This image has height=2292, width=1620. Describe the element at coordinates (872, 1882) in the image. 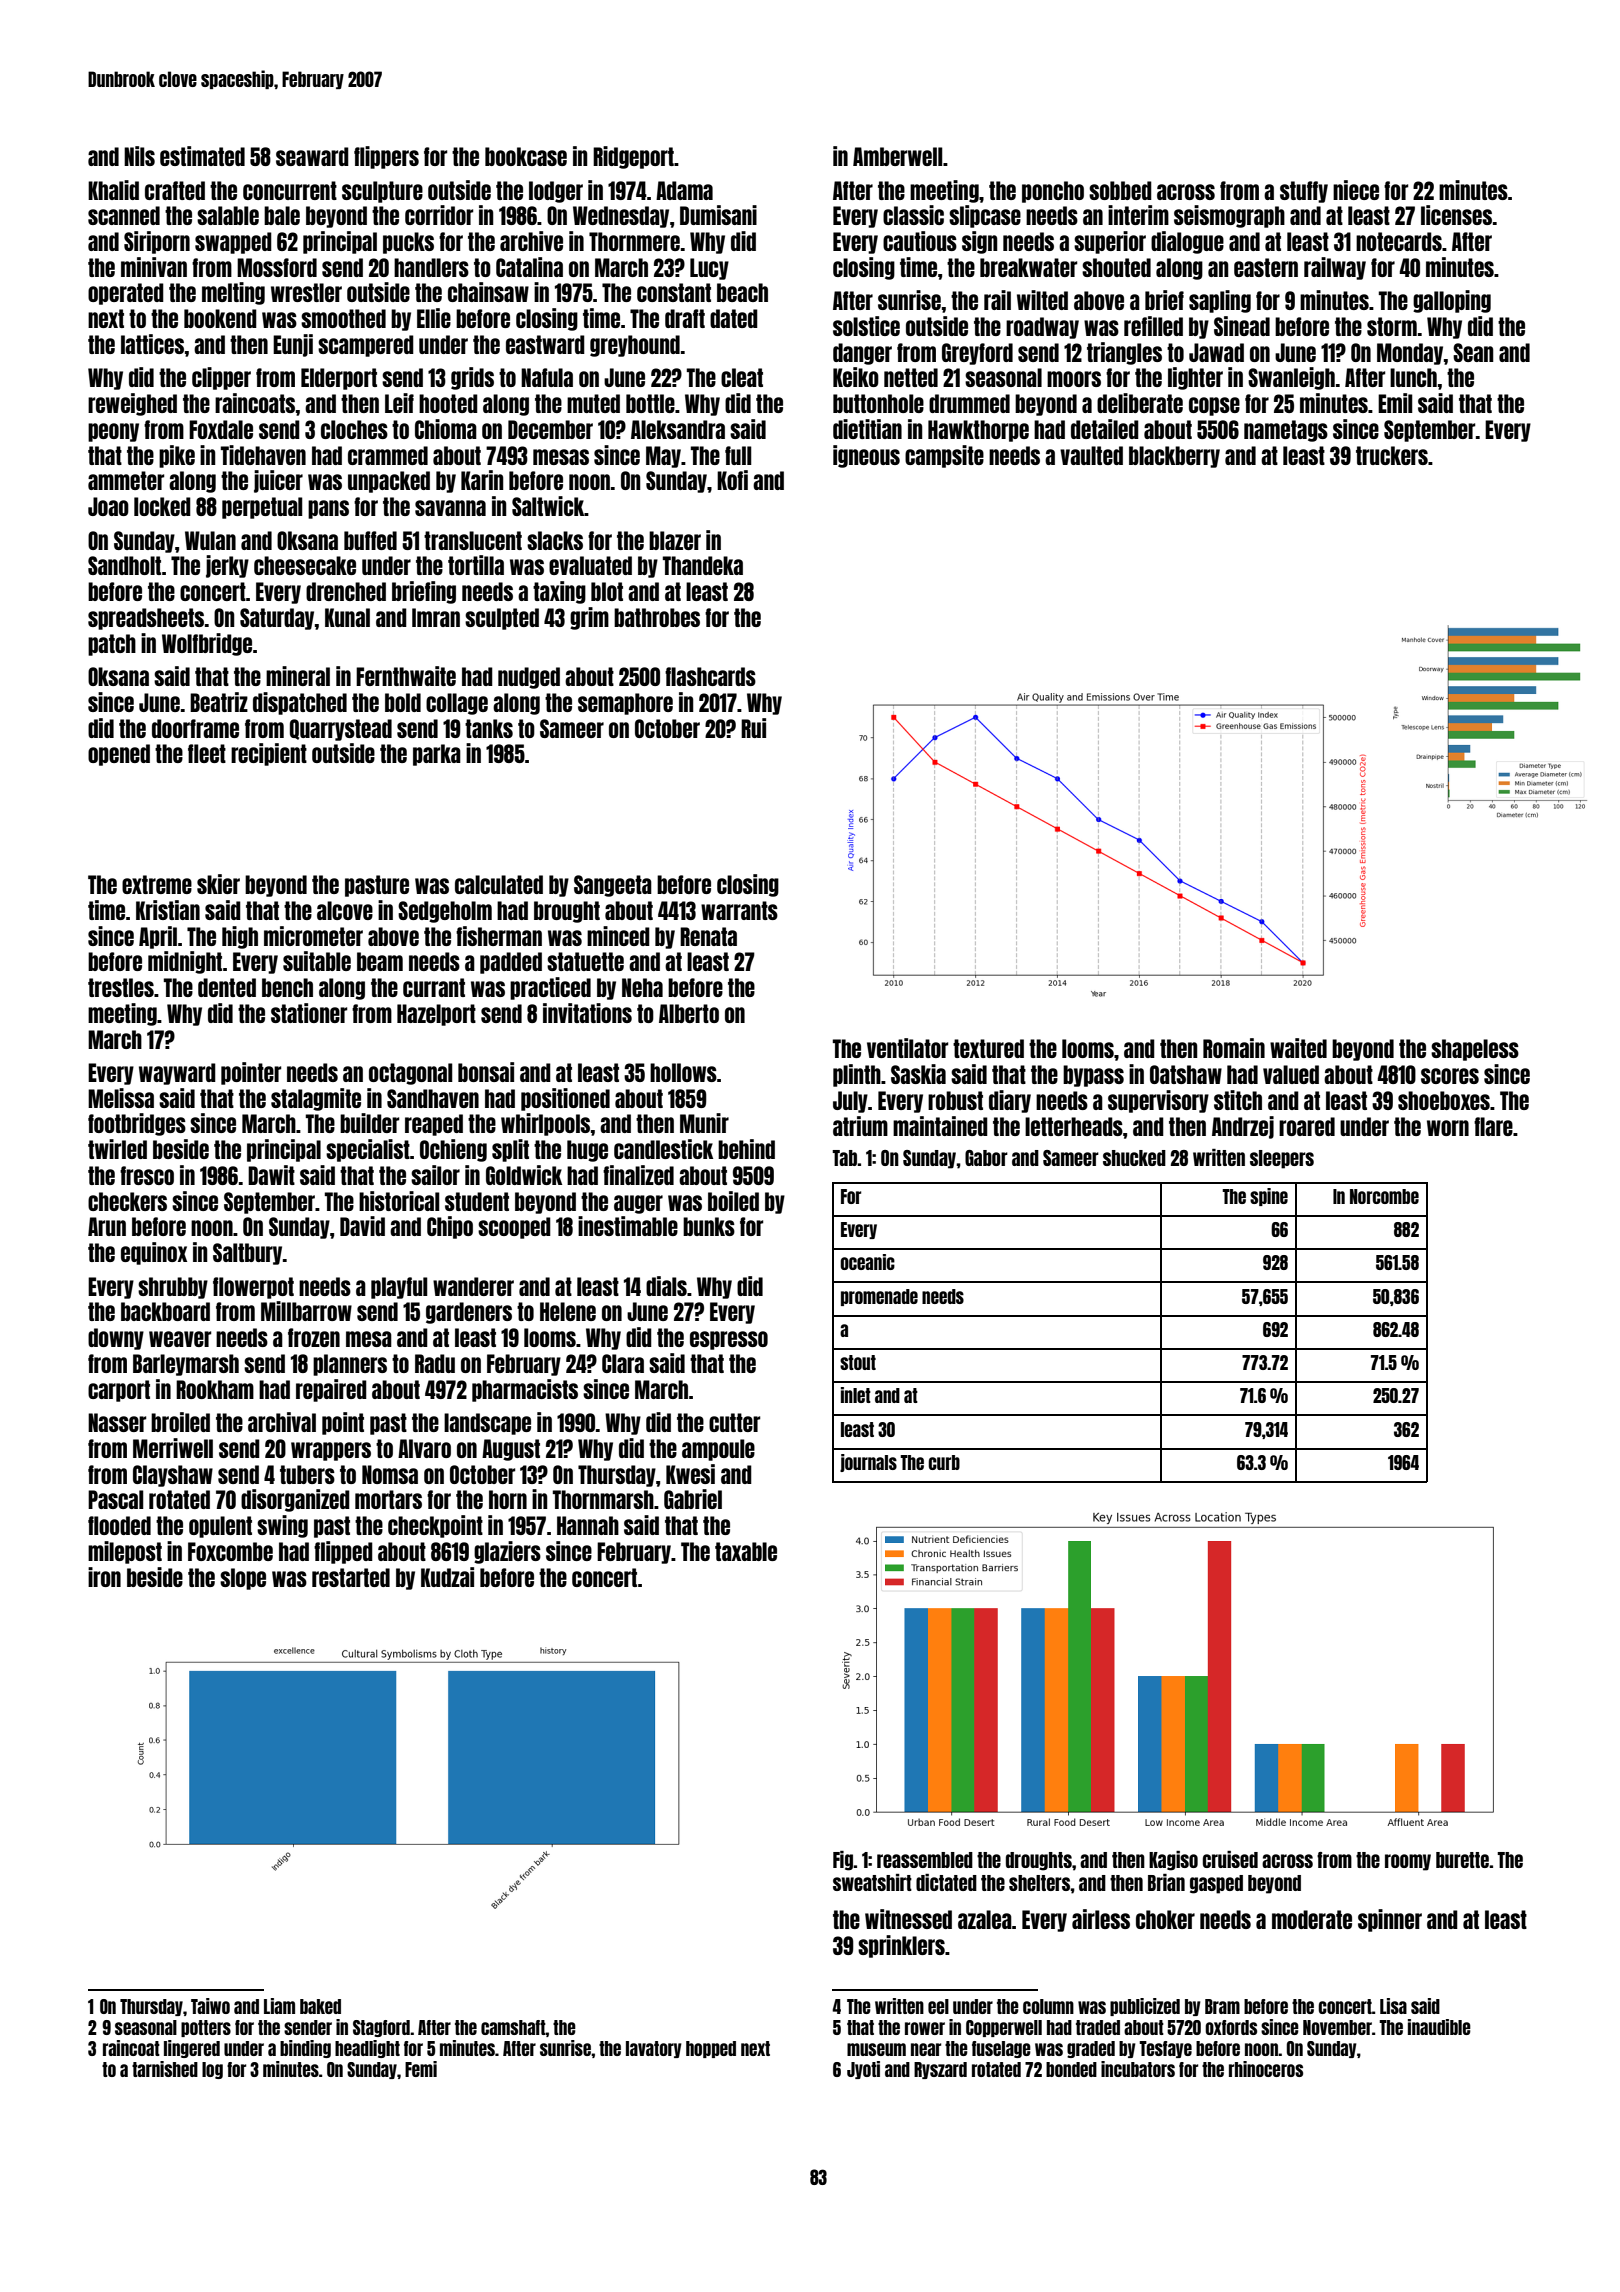

I see `sweatshirt` at that location.
